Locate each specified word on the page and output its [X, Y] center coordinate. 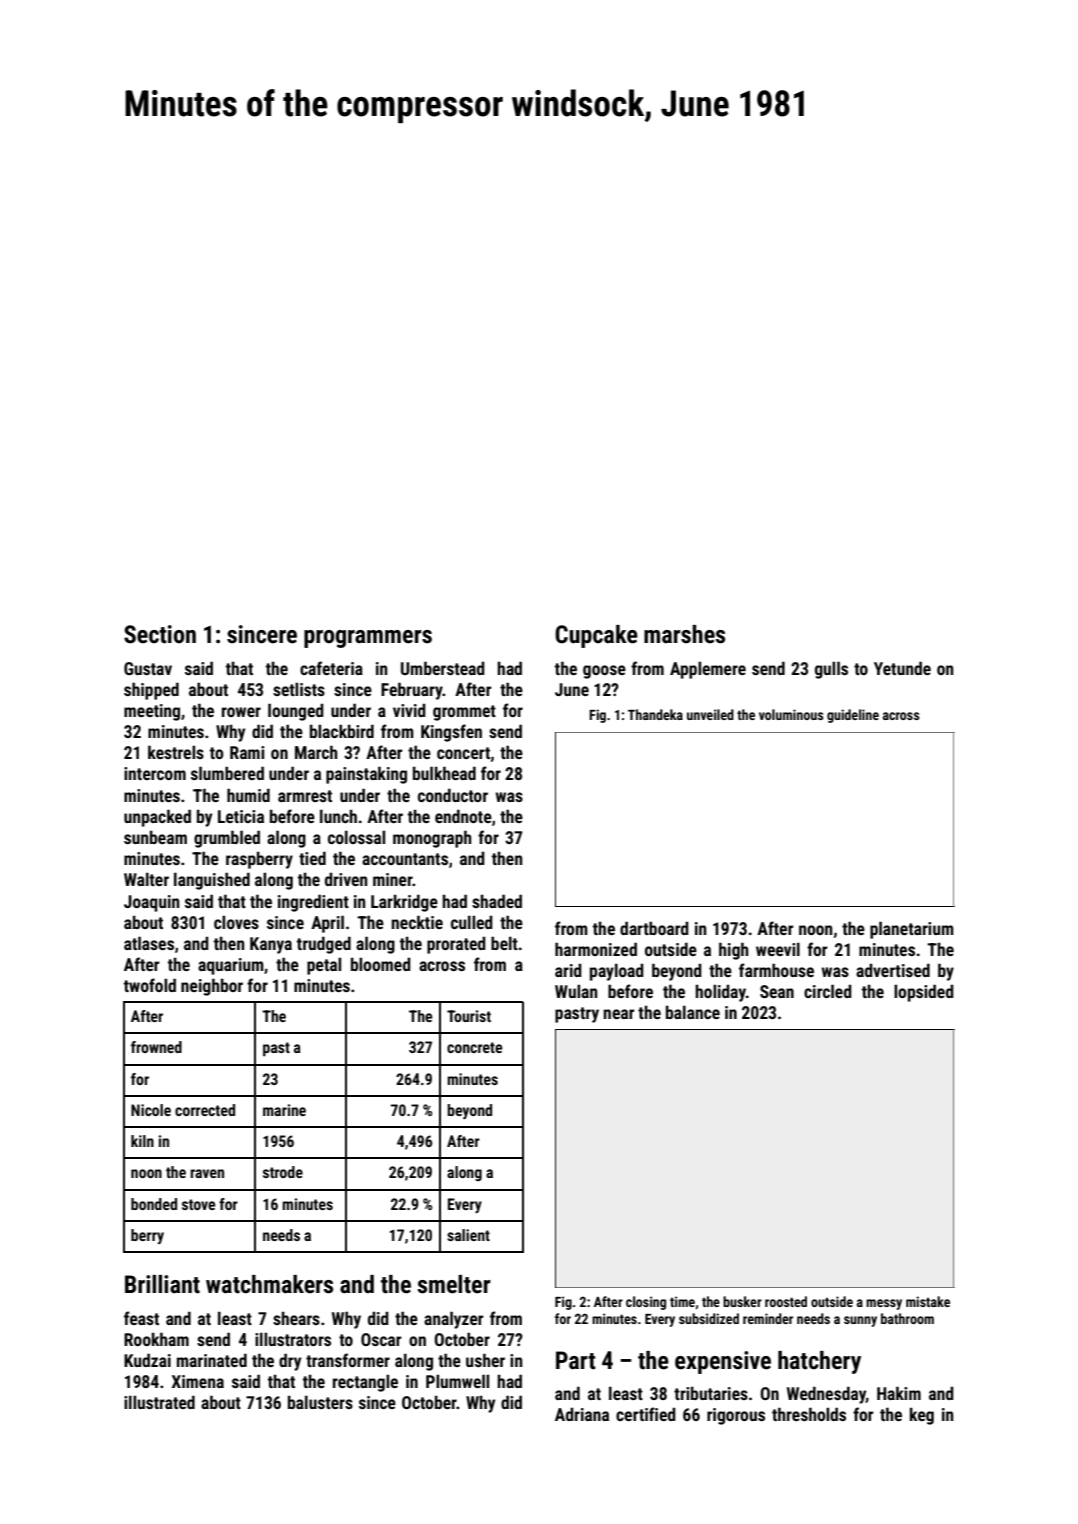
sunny [860, 1321]
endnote [463, 816]
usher [485, 1360]
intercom [155, 773]
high [733, 951]
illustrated [159, 1402]
